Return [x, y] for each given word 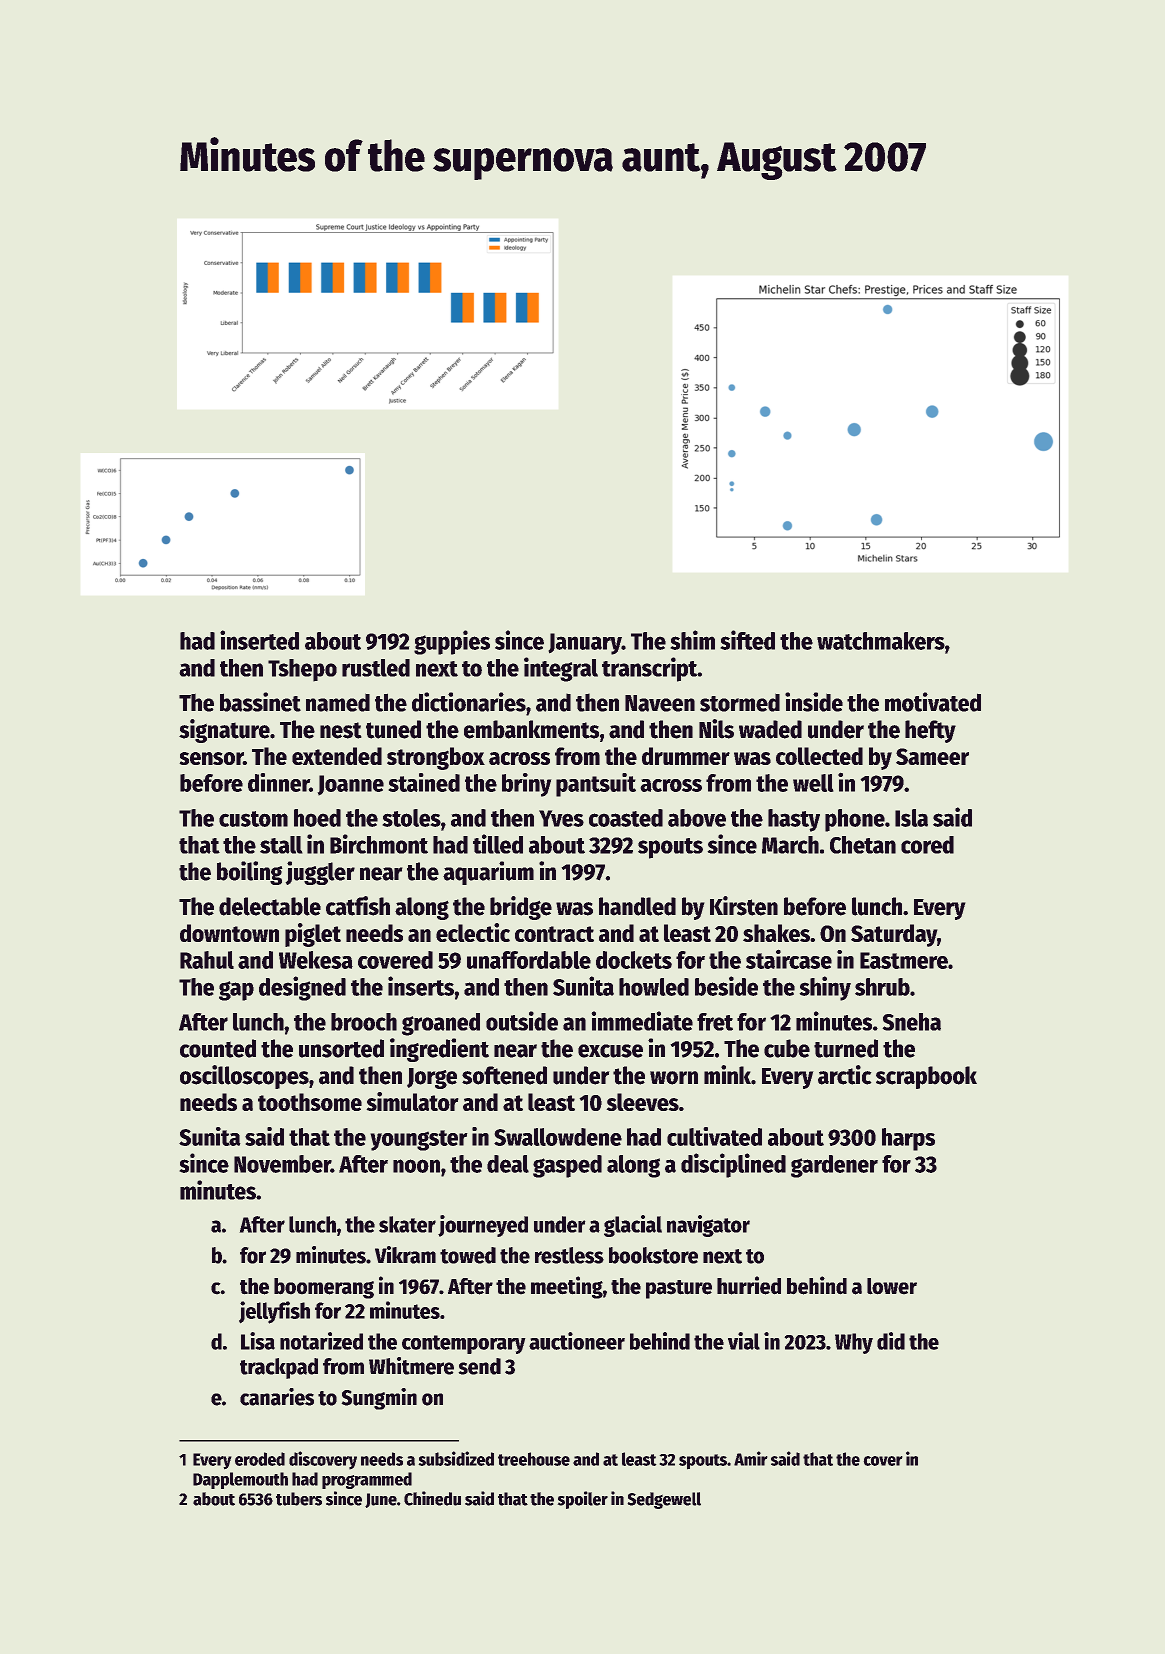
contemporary [464, 1344]
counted [218, 1048]
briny [527, 785]
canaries [277, 1397]
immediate [642, 1021]
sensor [211, 758]
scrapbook [926, 1077]
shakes [776, 933]
